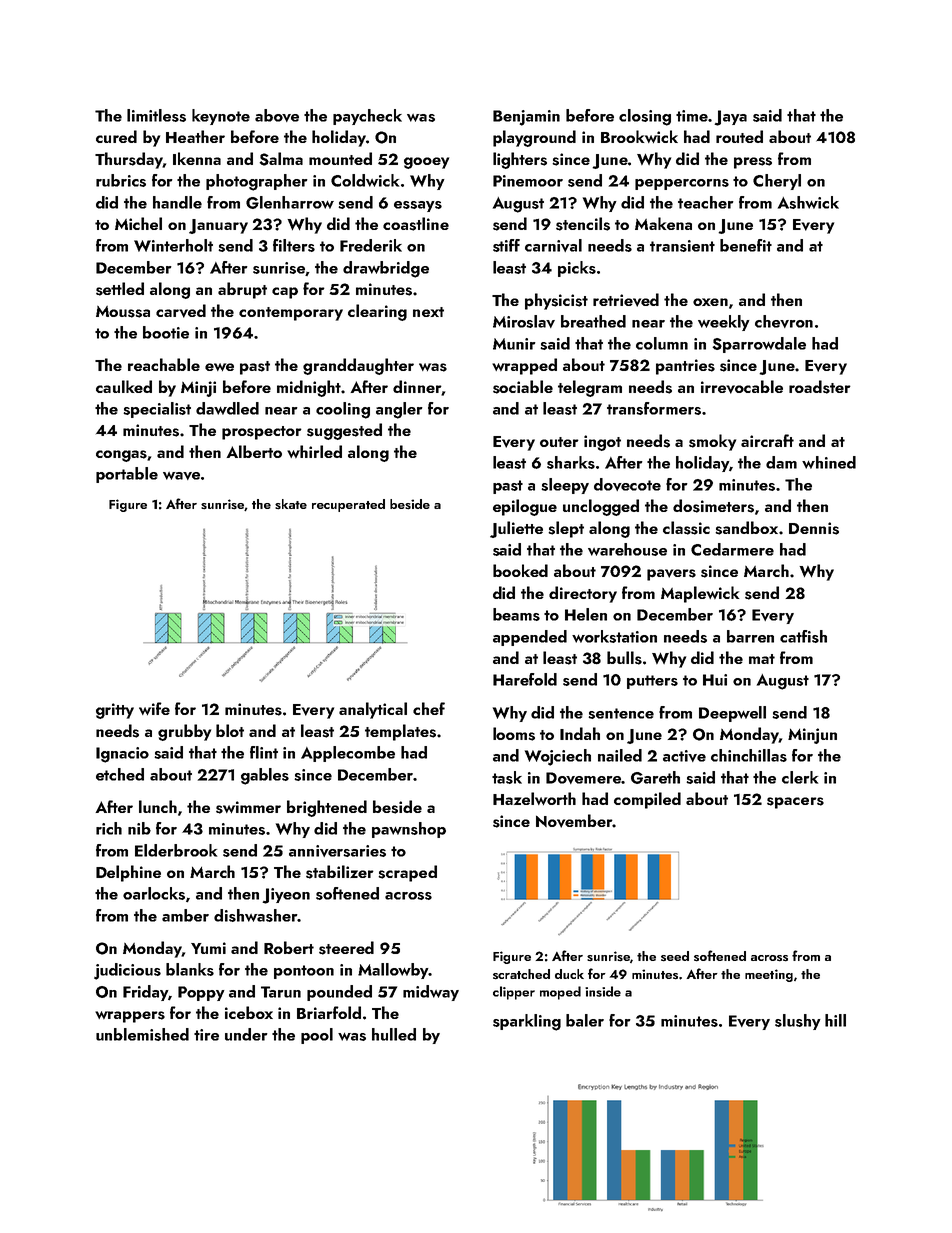 This screenshot has width=952, height=1233. I want to click on meeting, so click(769, 975).
